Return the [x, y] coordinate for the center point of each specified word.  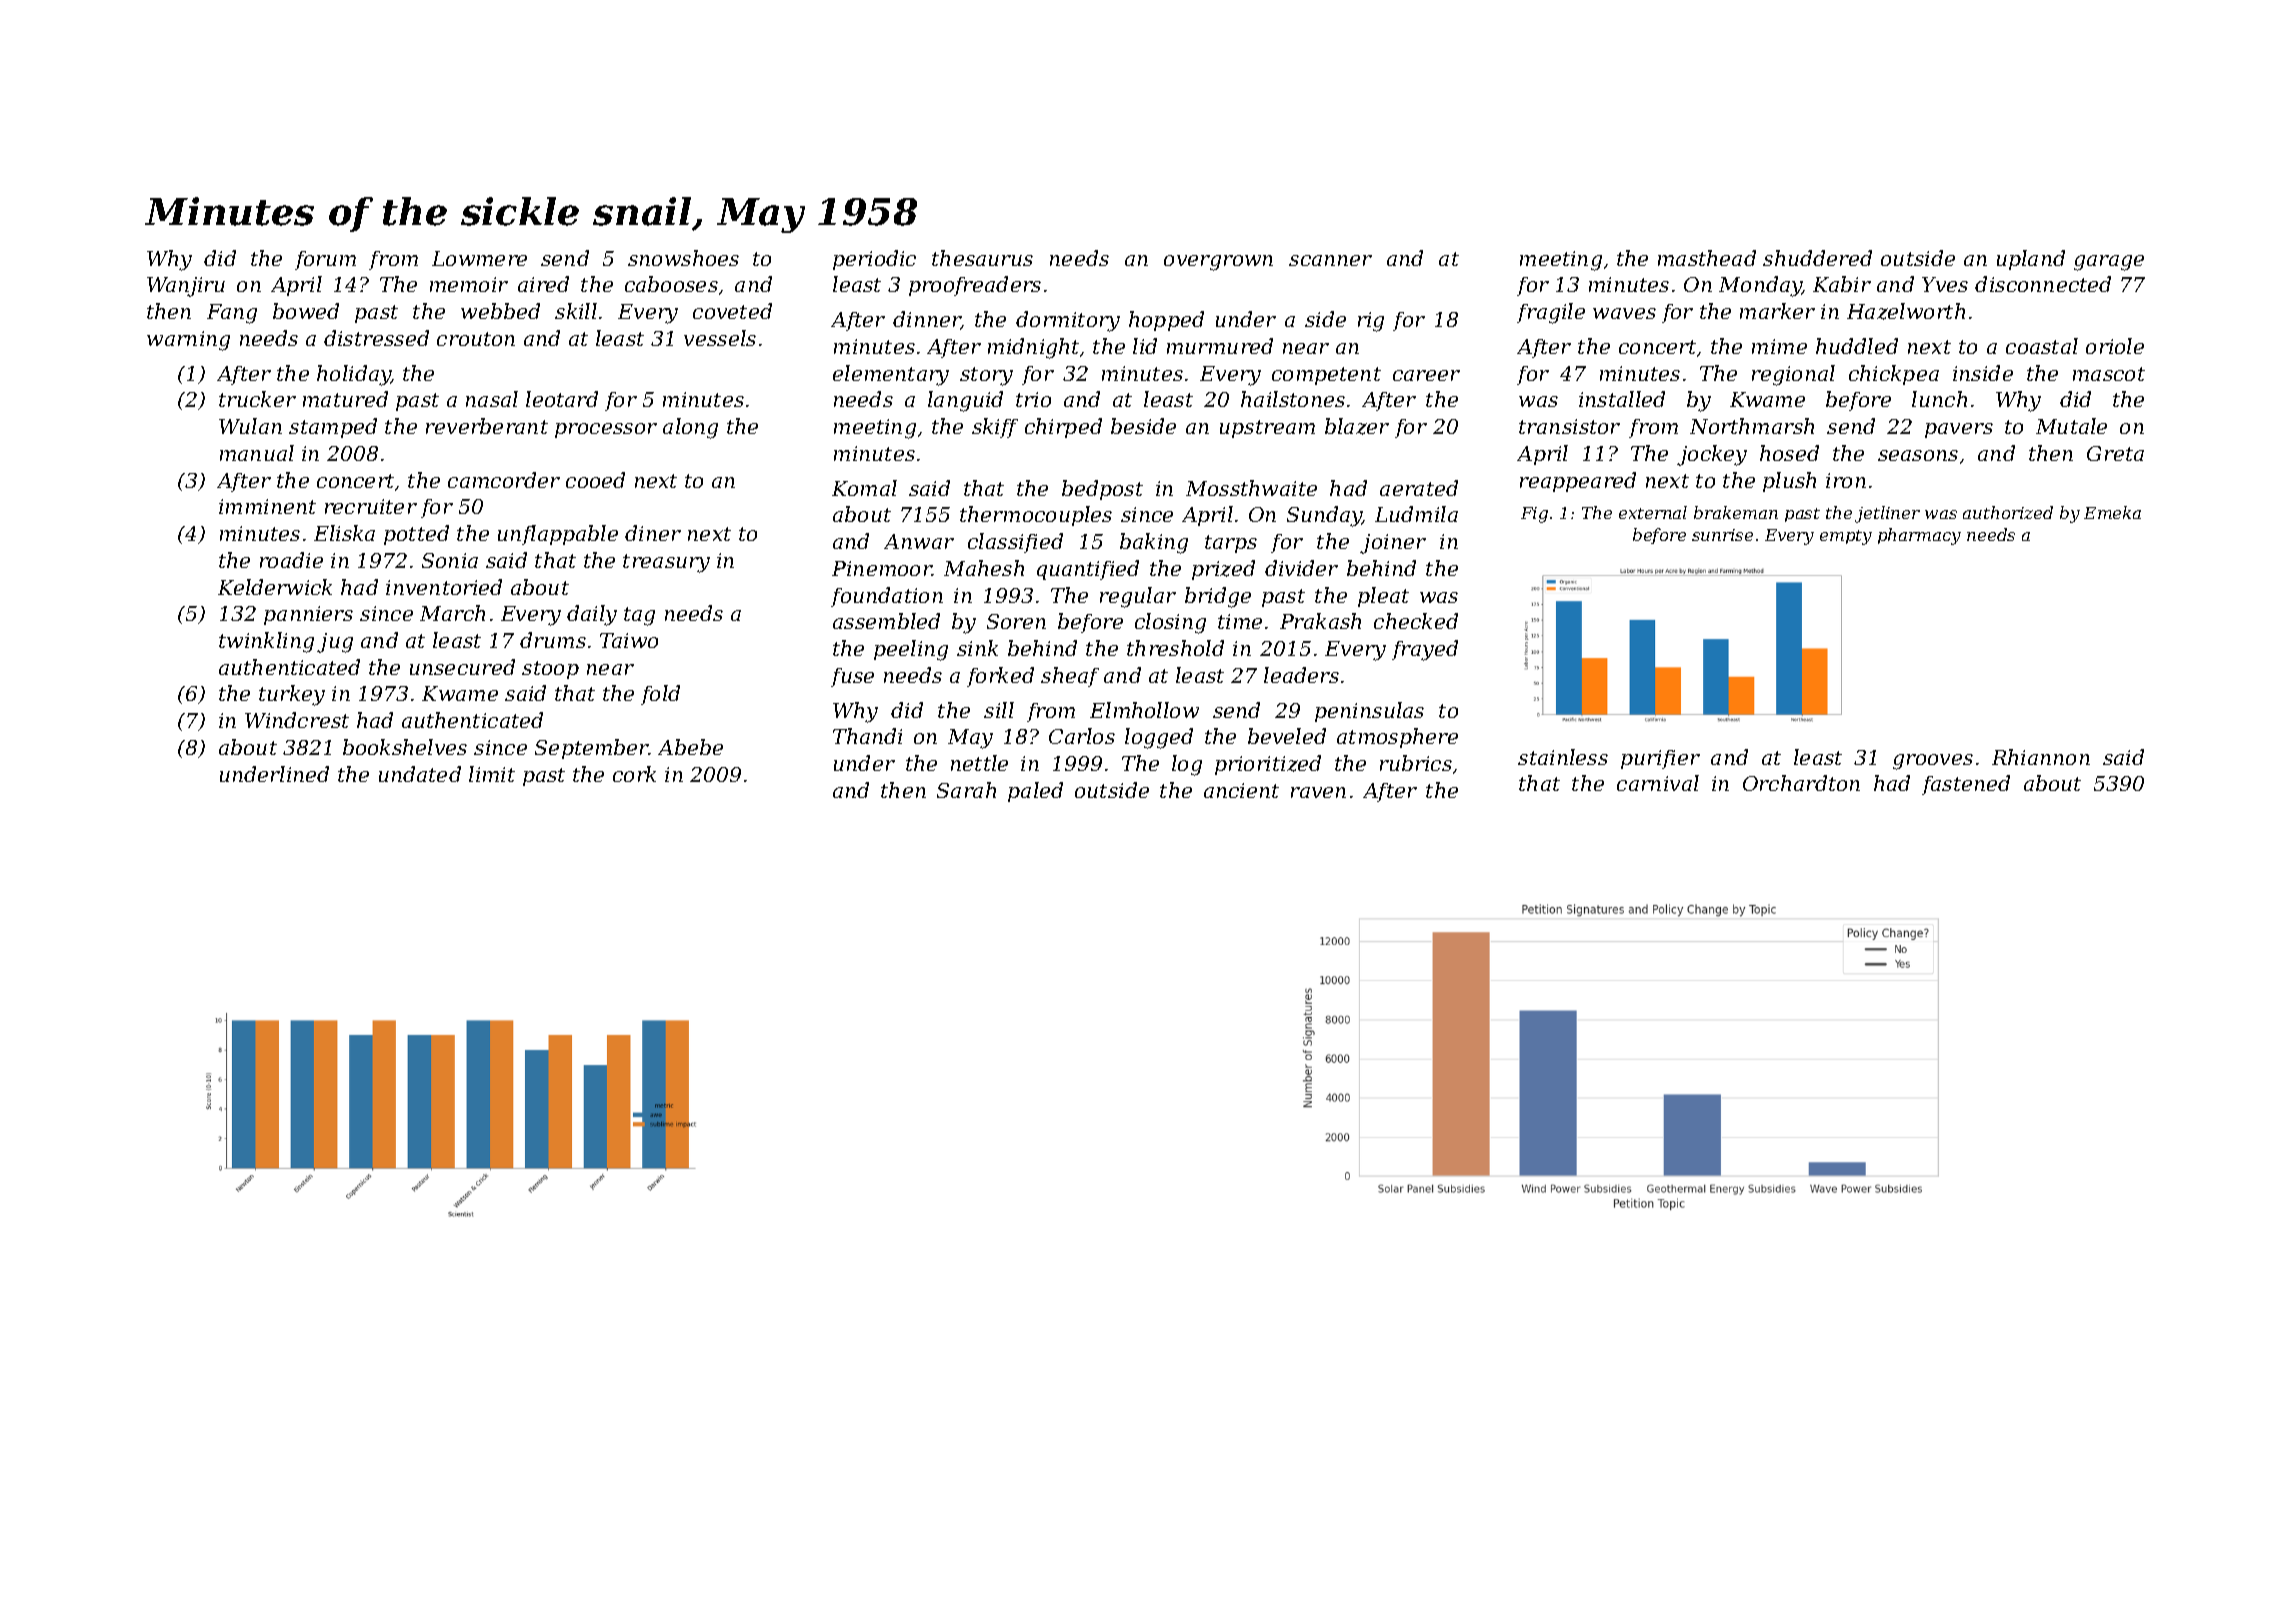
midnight [1033, 348]
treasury [666, 563]
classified [1015, 543]
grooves [1933, 762]
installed [1622, 399]
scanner [1330, 260]
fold [660, 695]
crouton [476, 339]
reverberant [487, 426]
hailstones [1293, 399]
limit [492, 774]
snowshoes [683, 258]
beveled [1287, 736]
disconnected [2043, 284]
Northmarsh [1752, 426]
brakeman [1736, 512]
